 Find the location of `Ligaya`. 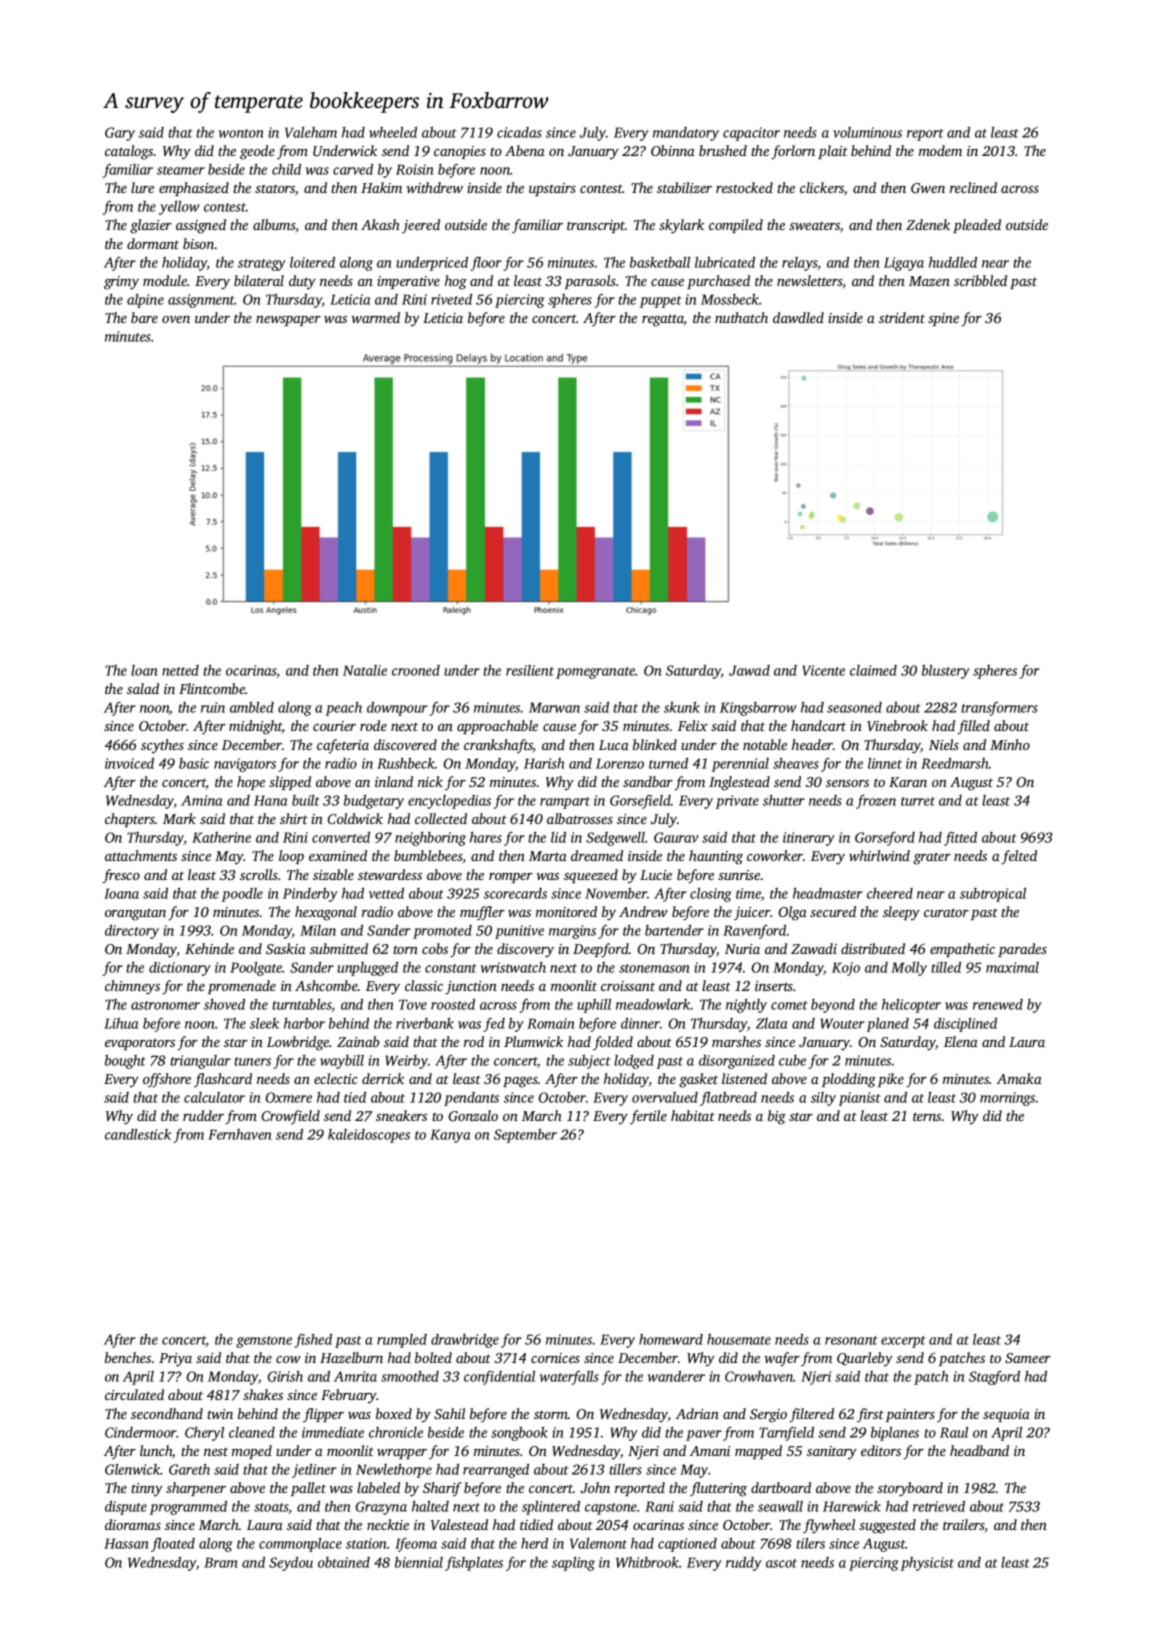

Ligaya is located at coordinates (904, 264).
